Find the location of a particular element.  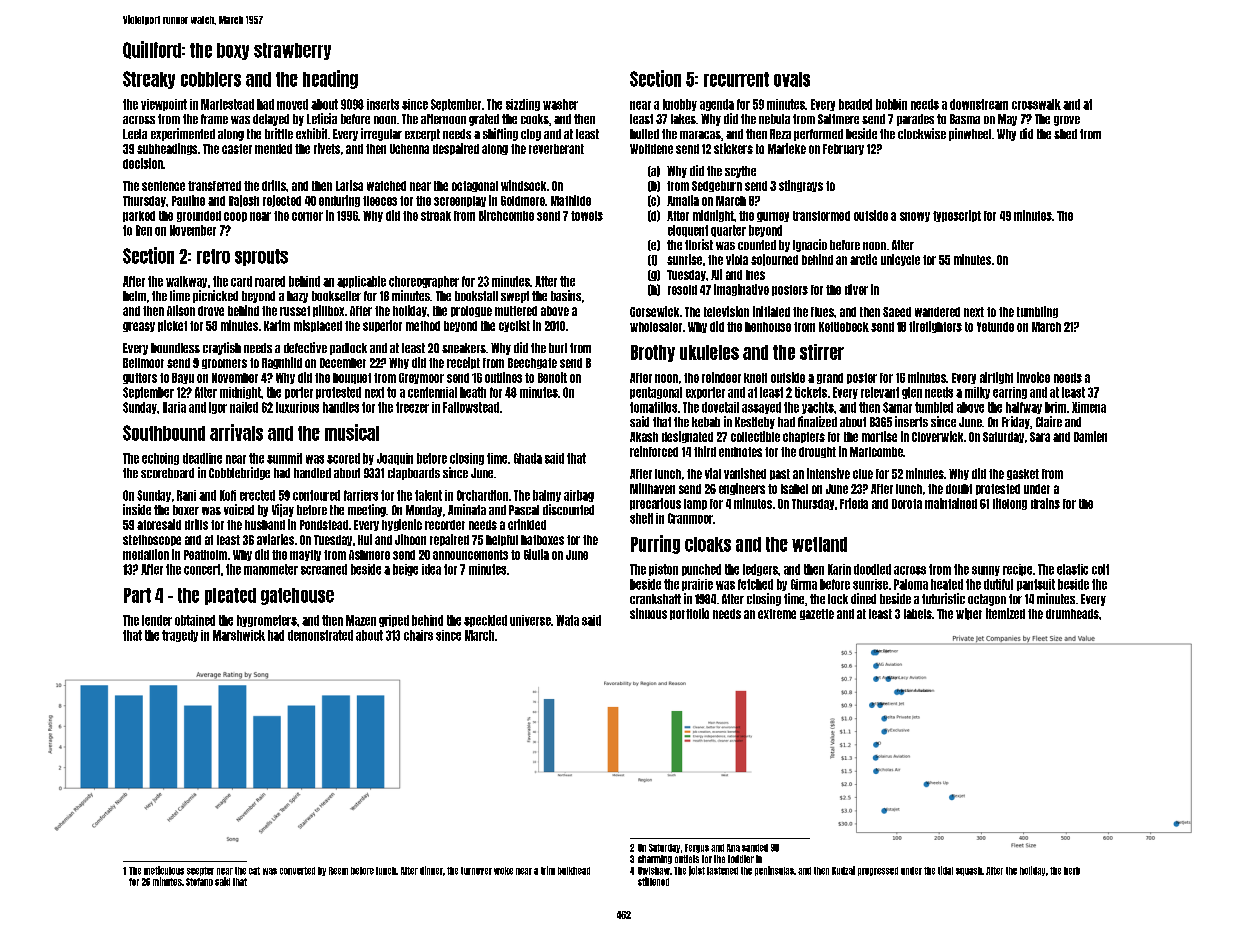

tragedy is located at coordinates (180, 636).
